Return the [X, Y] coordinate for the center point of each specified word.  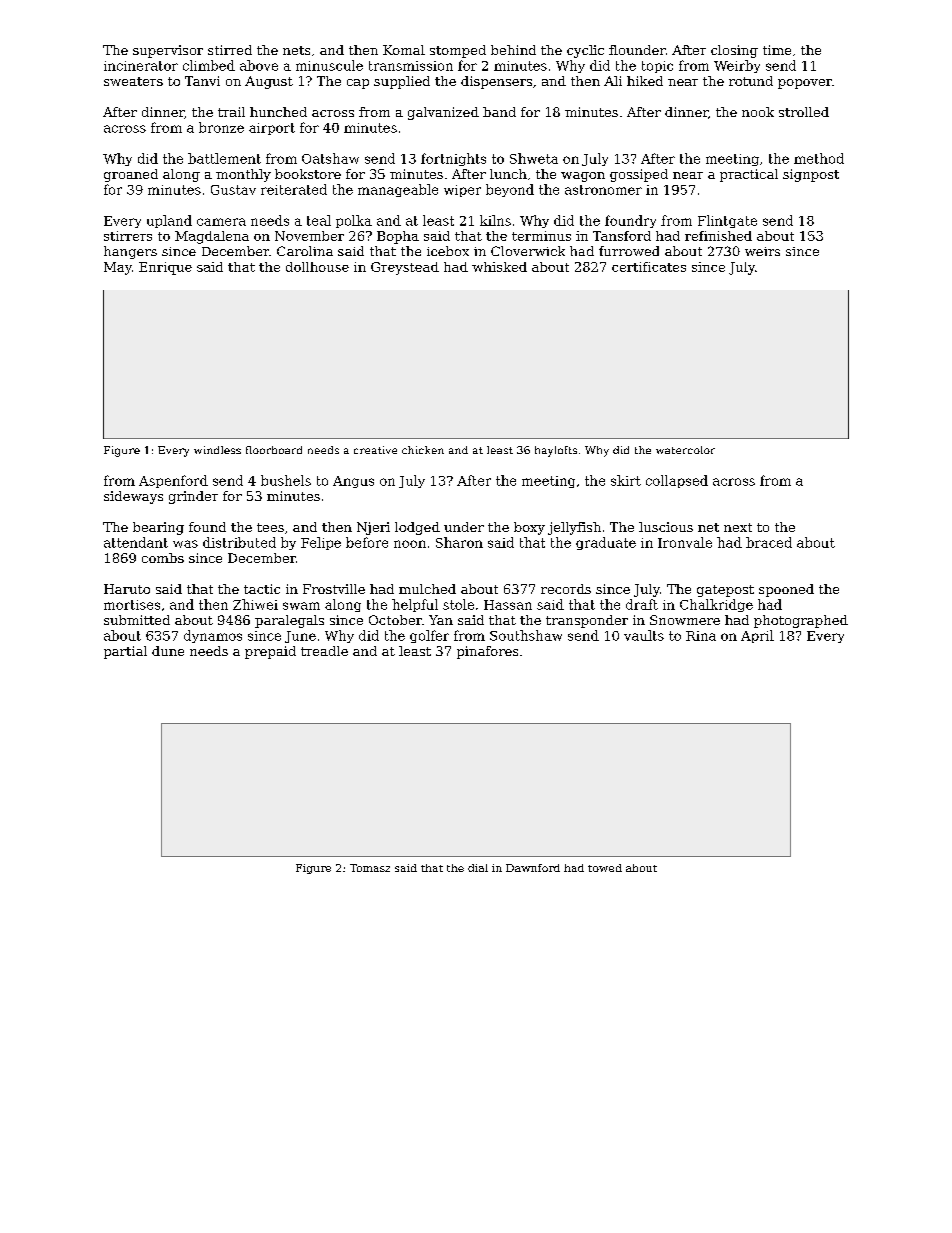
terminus [541, 236]
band [499, 112]
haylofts [556, 451]
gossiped [639, 175]
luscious [666, 527]
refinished [718, 236]
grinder [193, 497]
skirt [626, 480]
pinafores [487, 652]
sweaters [133, 81]
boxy [529, 528]
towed [605, 868]
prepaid [270, 652]
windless [217, 450]
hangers [130, 252]
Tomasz [370, 868]
